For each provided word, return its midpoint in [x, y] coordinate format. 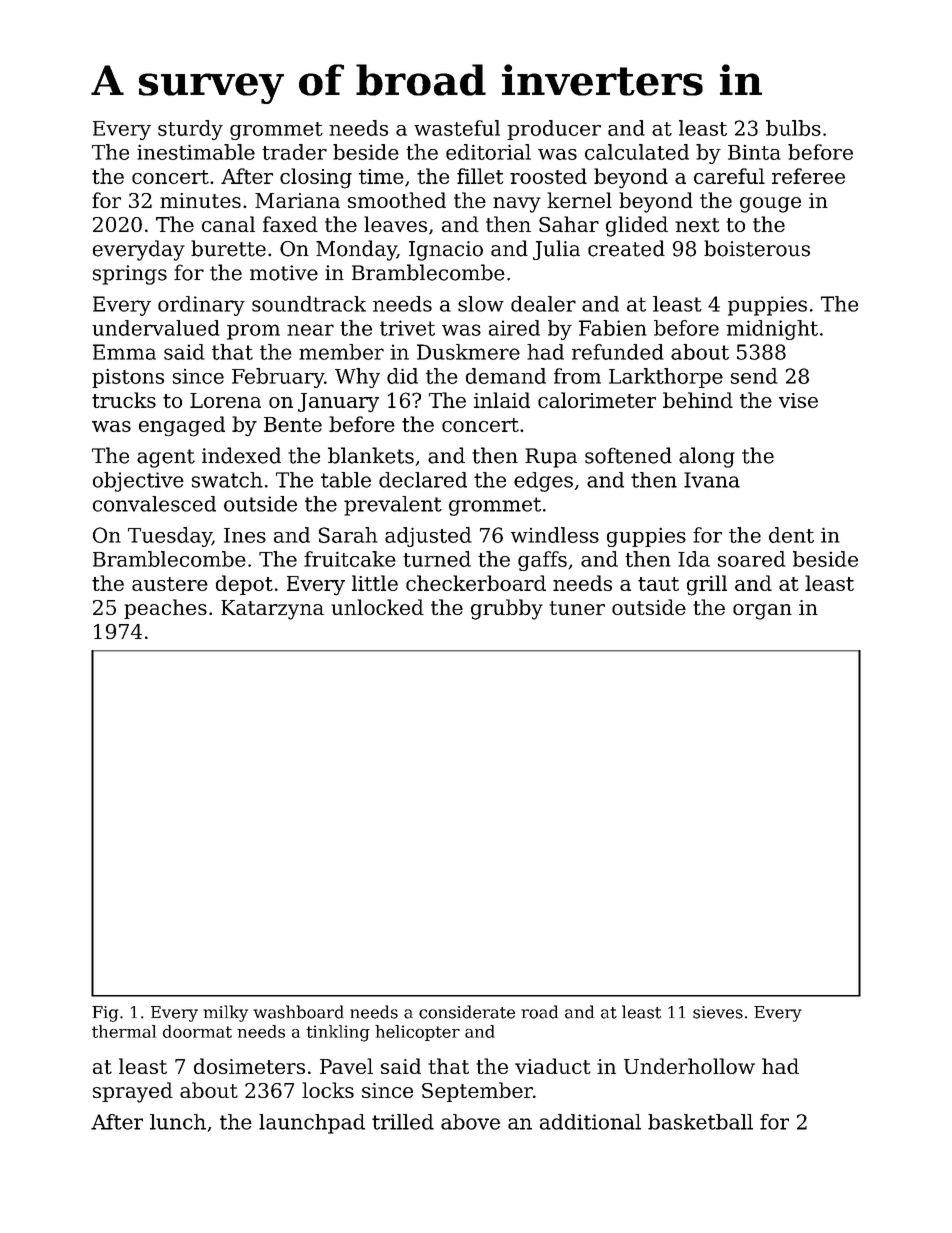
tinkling [338, 1033]
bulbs [793, 128]
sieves [718, 1012]
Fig [105, 1014]
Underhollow [689, 1066]
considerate [467, 1012]
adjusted [428, 537]
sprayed [133, 1092]
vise [798, 400]
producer [554, 130]
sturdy [190, 130]
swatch [227, 480]
